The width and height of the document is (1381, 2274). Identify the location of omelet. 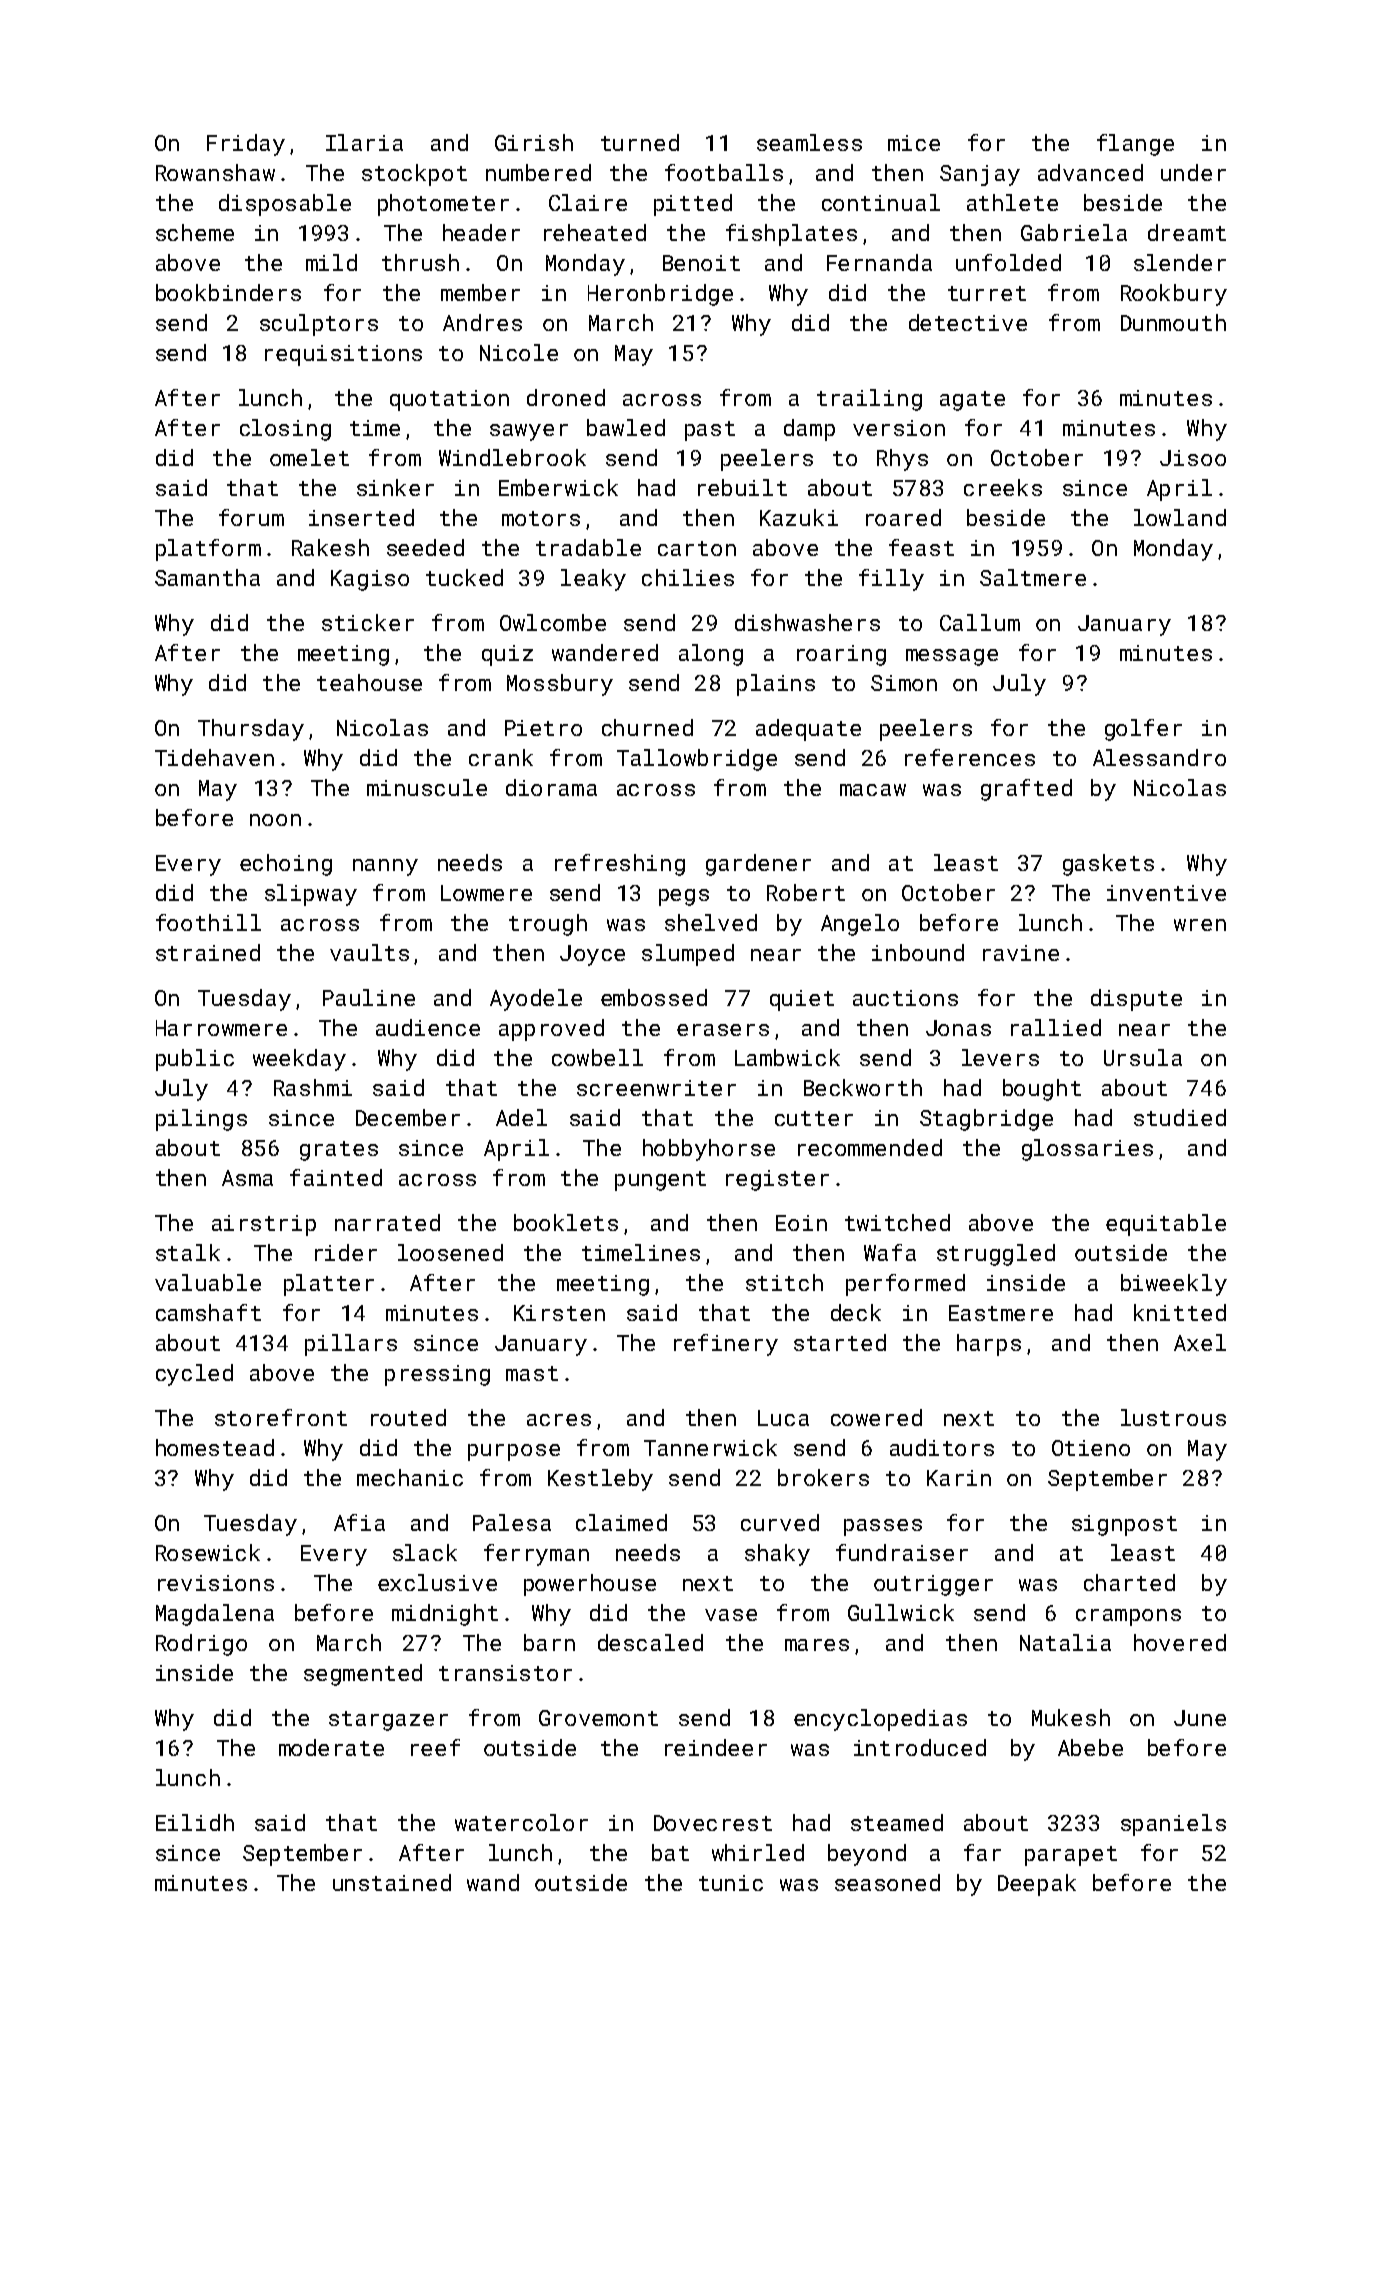
(309, 457).
